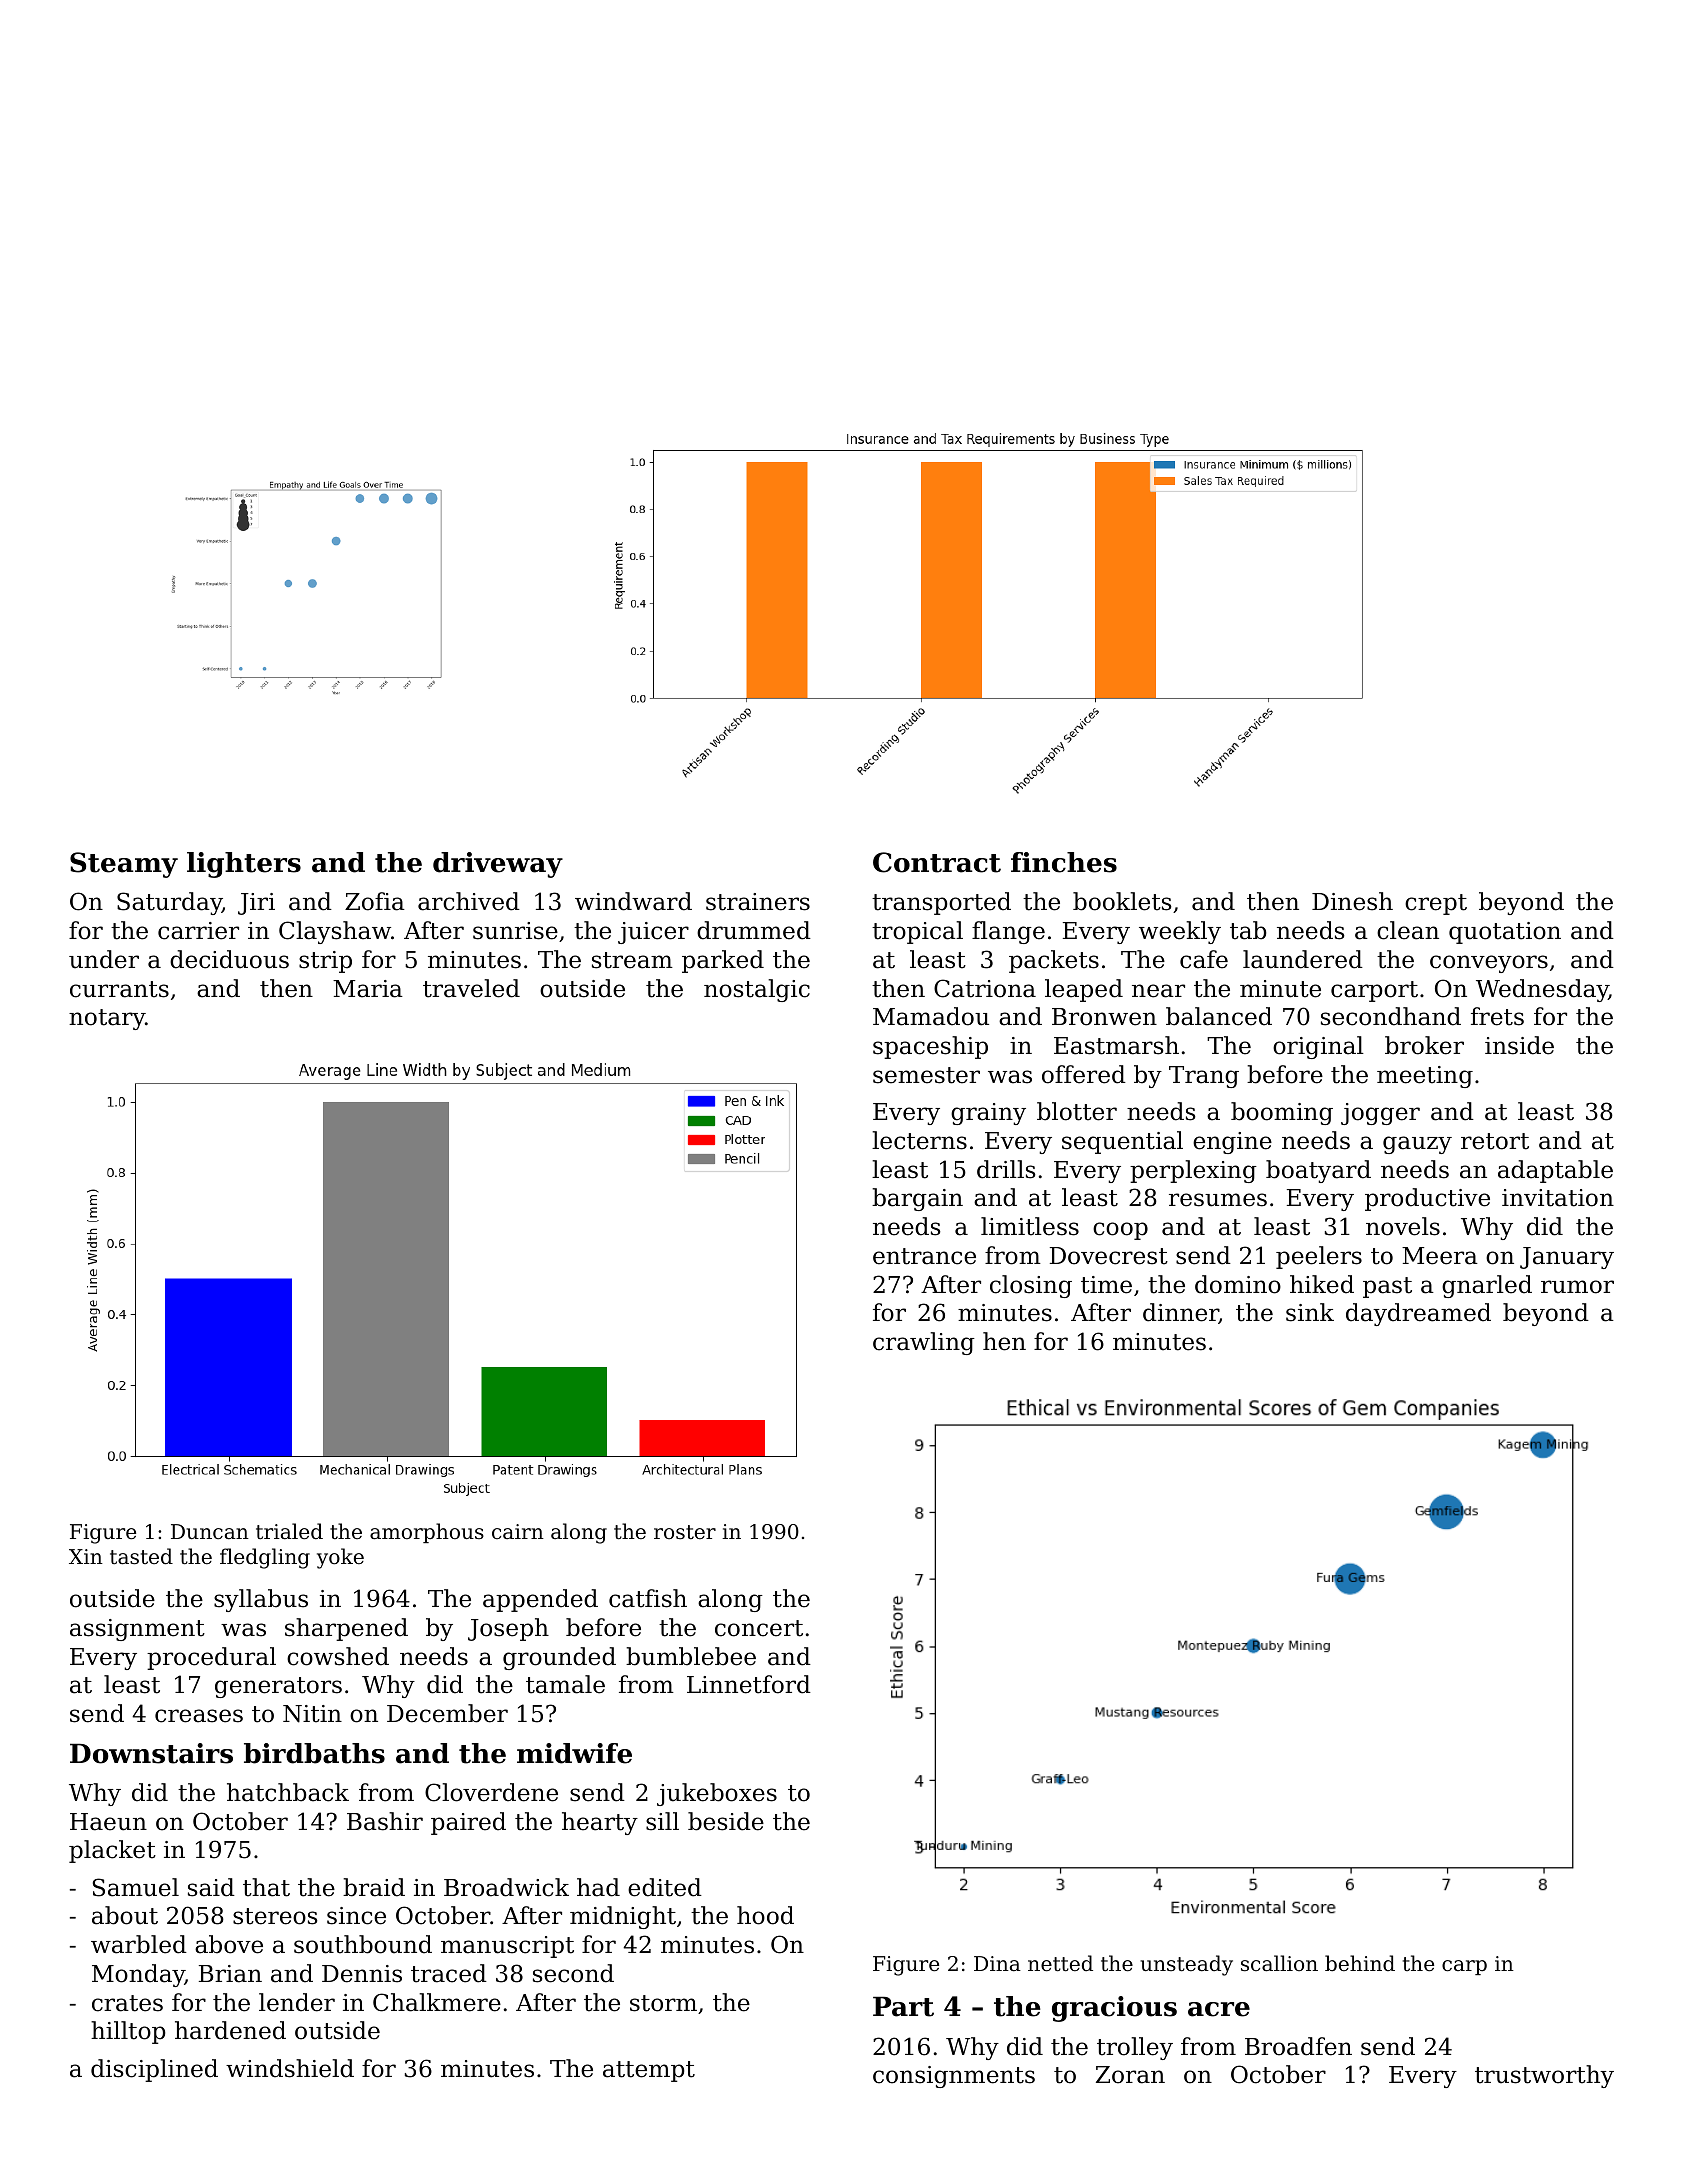 This image has height=2178, width=1683. Describe the element at coordinates (717, 1794) in the image. I see `jukeboxes` at that location.
